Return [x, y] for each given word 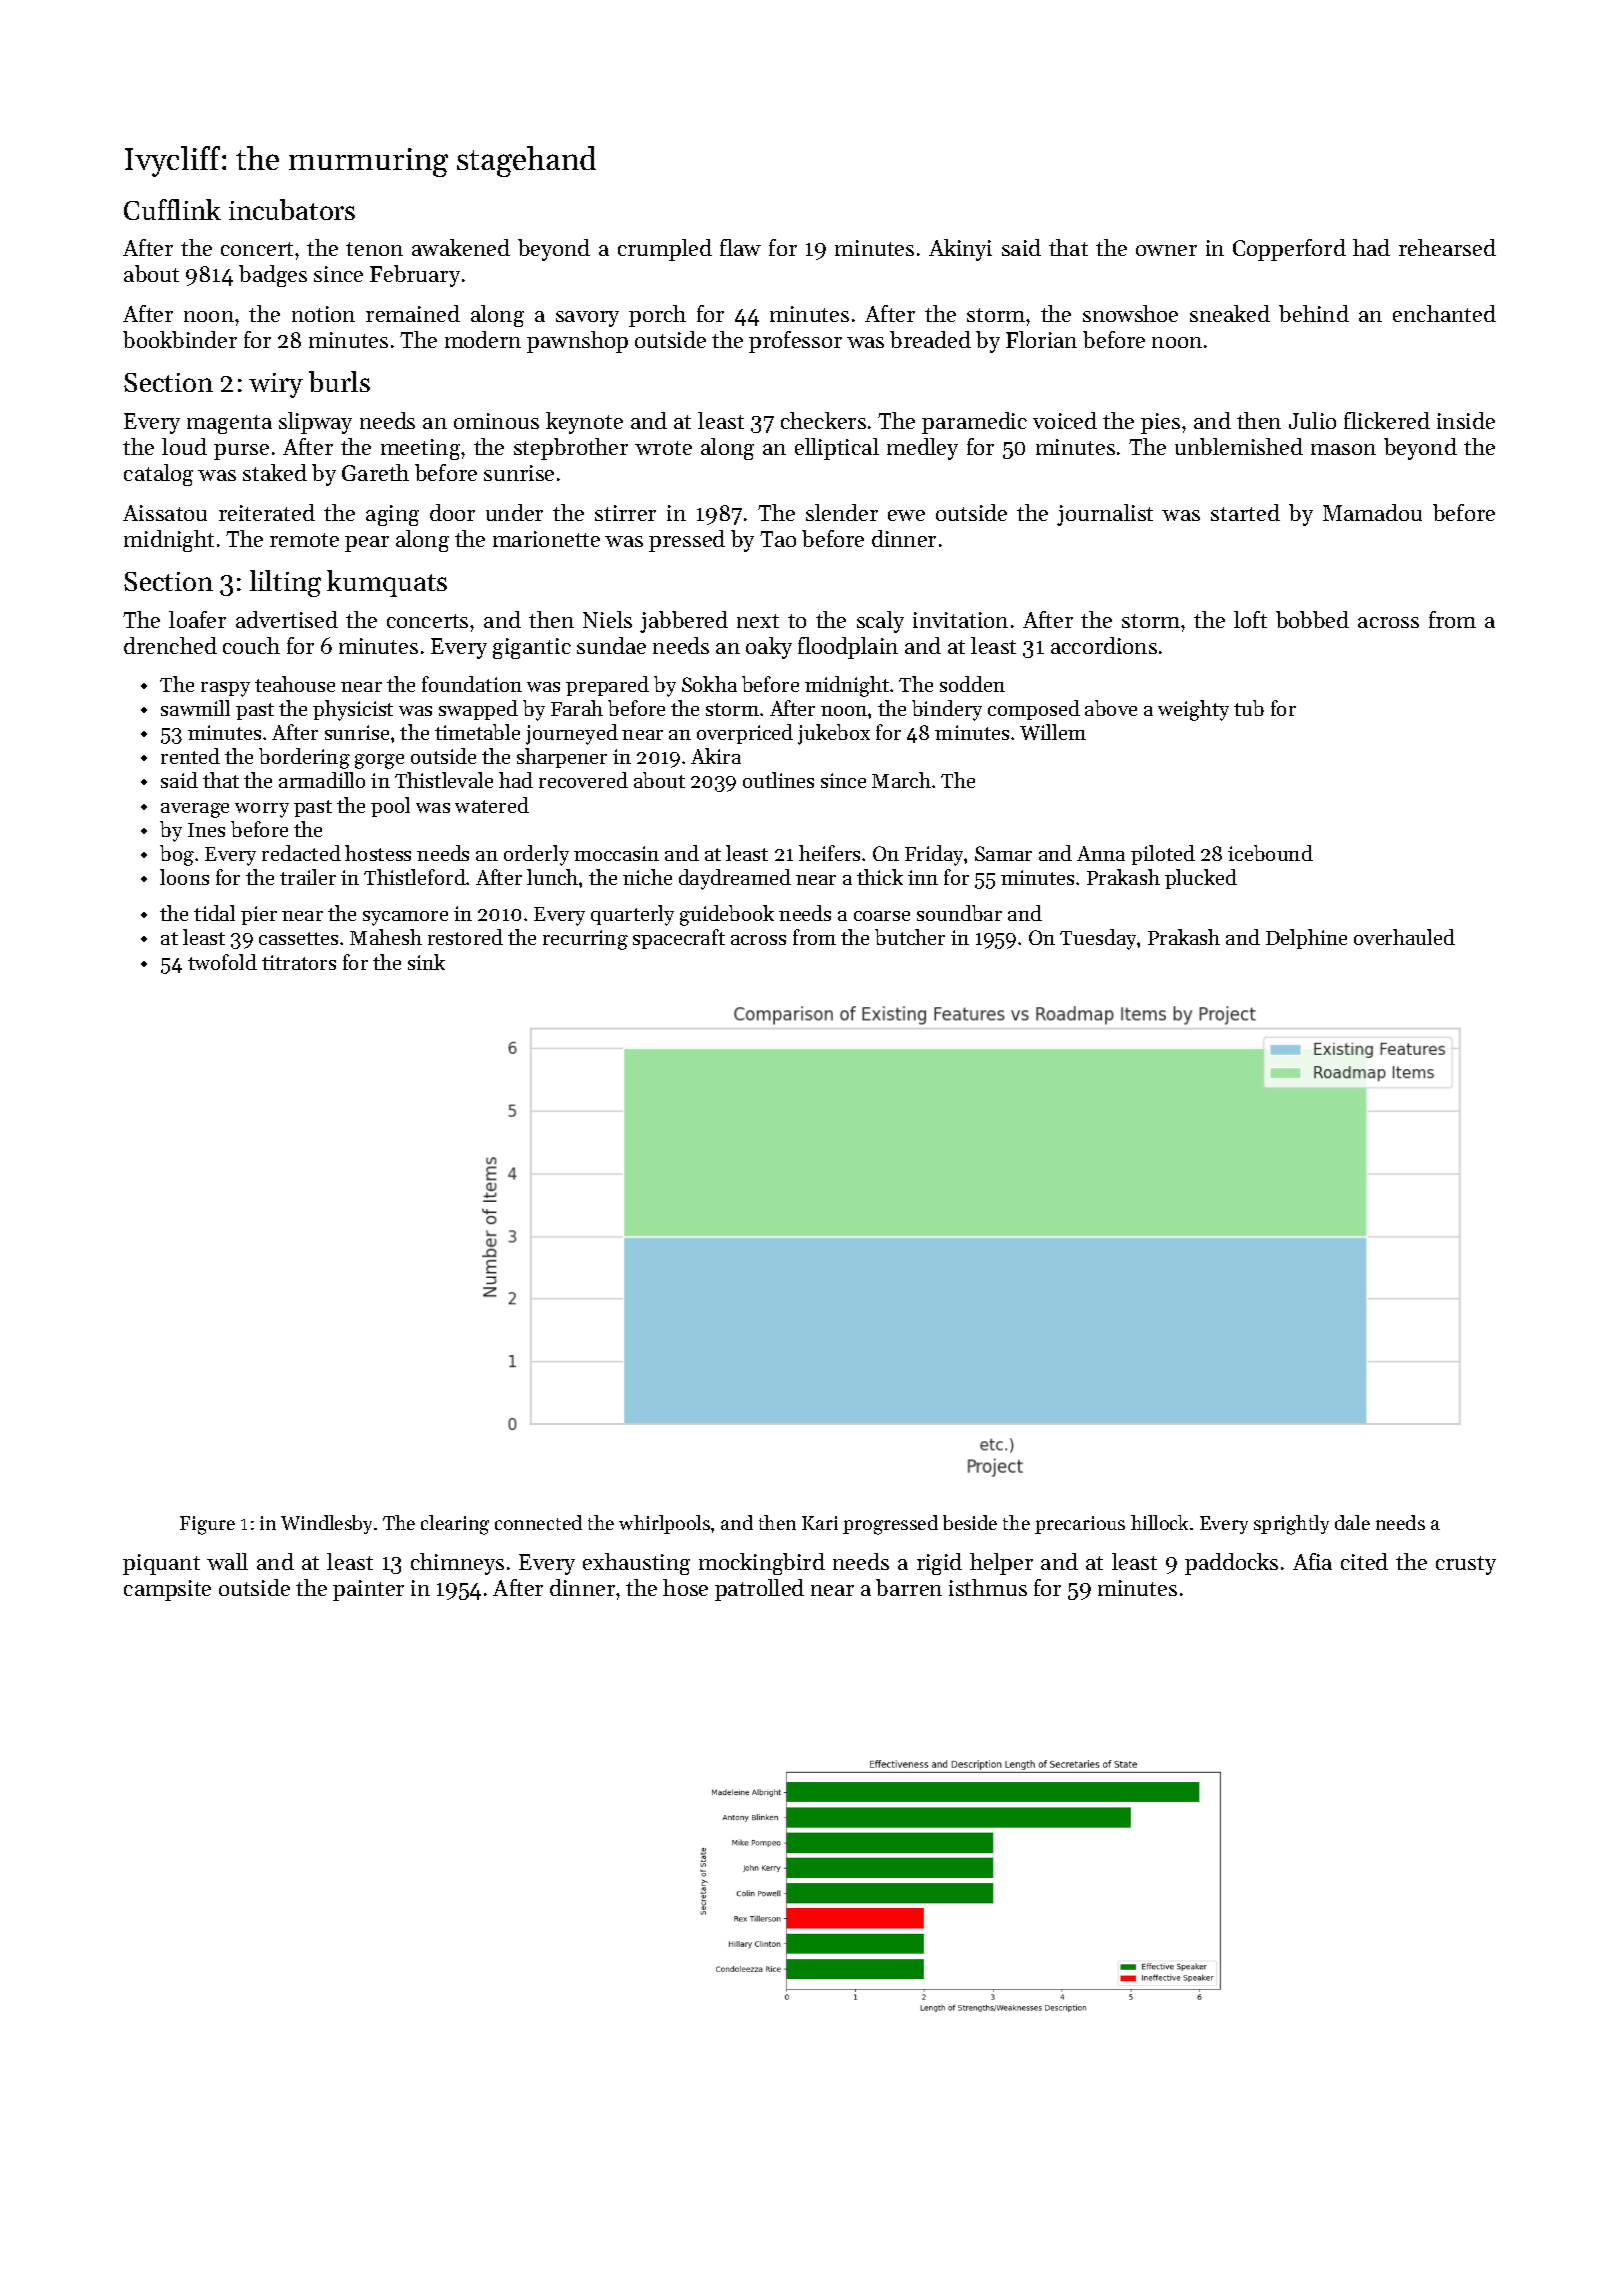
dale [1352, 1522]
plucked [1201, 879]
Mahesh [386, 937]
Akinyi [960, 250]
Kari [820, 1523]
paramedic [974, 423]
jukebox [834, 734]
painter [368, 1590]
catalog [158, 475]
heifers [829, 853]
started [1245, 512]
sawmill [195, 708]
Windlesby [326, 1524]
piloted [1163, 855]
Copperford [1289, 250]
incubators [292, 209]
